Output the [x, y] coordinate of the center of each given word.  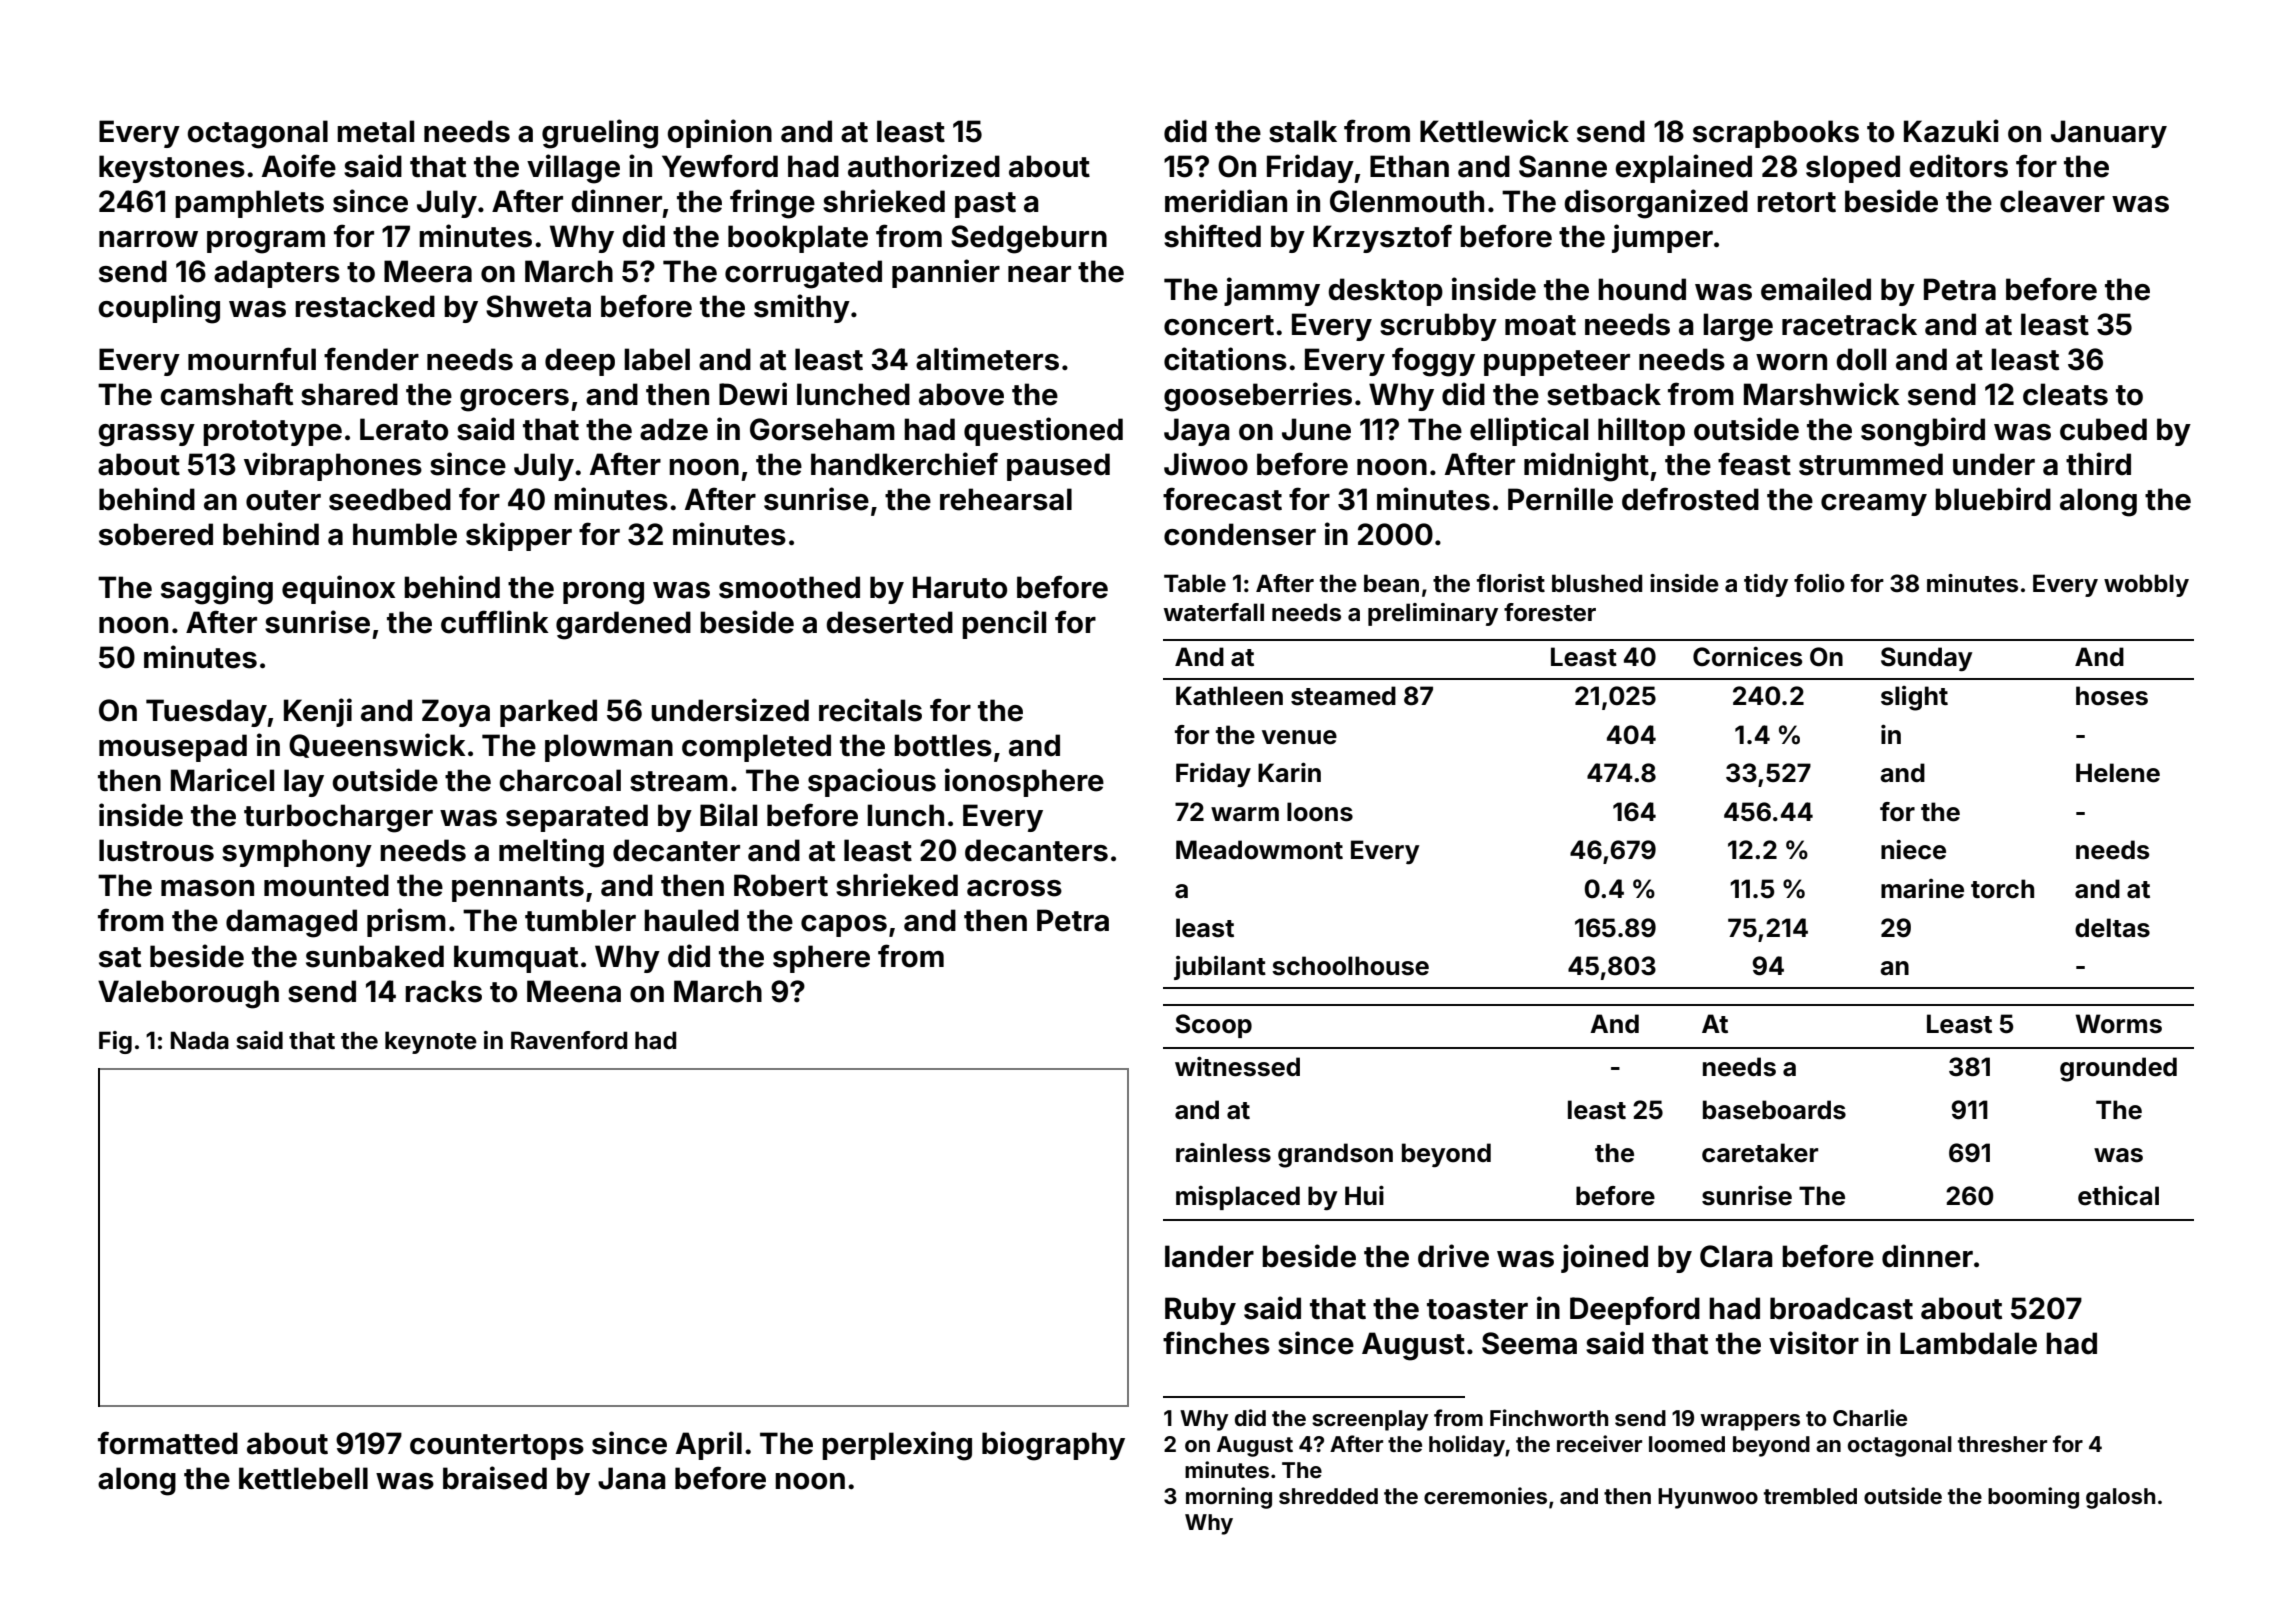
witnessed [1237, 1066]
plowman [609, 748]
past [985, 205]
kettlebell [303, 1478]
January [2109, 134]
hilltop [1641, 431]
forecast [1222, 499]
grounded [2118, 1069]
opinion [719, 133]
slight [1914, 698]
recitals [870, 710]
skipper [519, 536]
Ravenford [569, 1040]
